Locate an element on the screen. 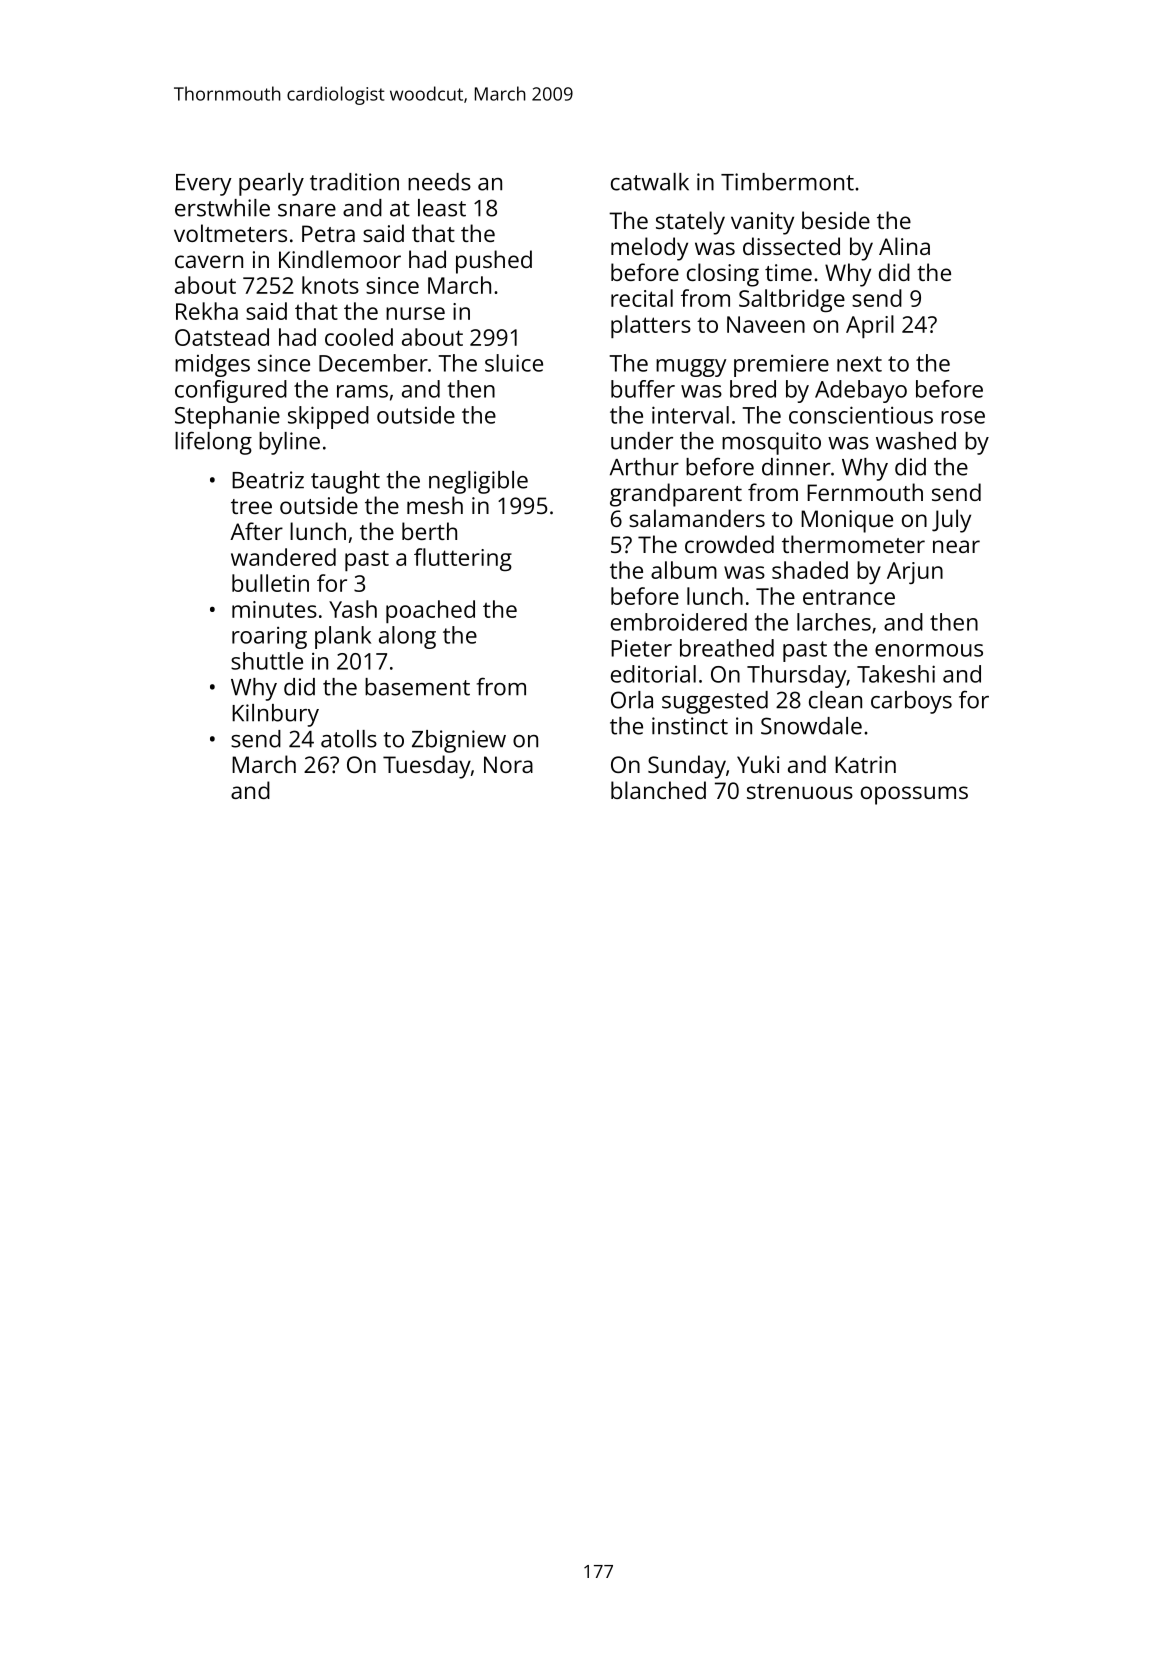 This screenshot has height=1654, width=1165. skipped is located at coordinates (328, 417).
